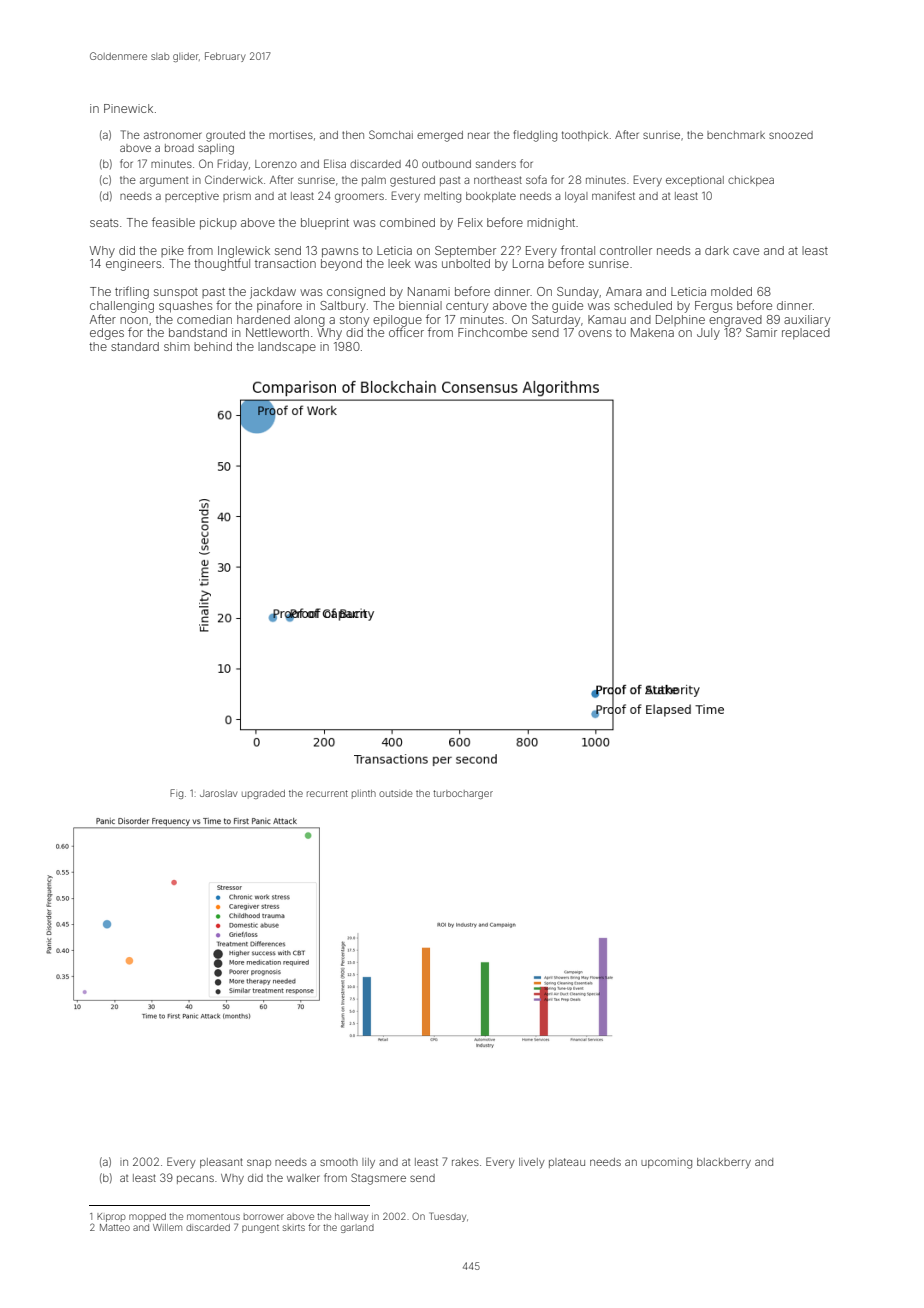 The height and width of the page is (1308, 924). I want to click on guide, so click(567, 307).
